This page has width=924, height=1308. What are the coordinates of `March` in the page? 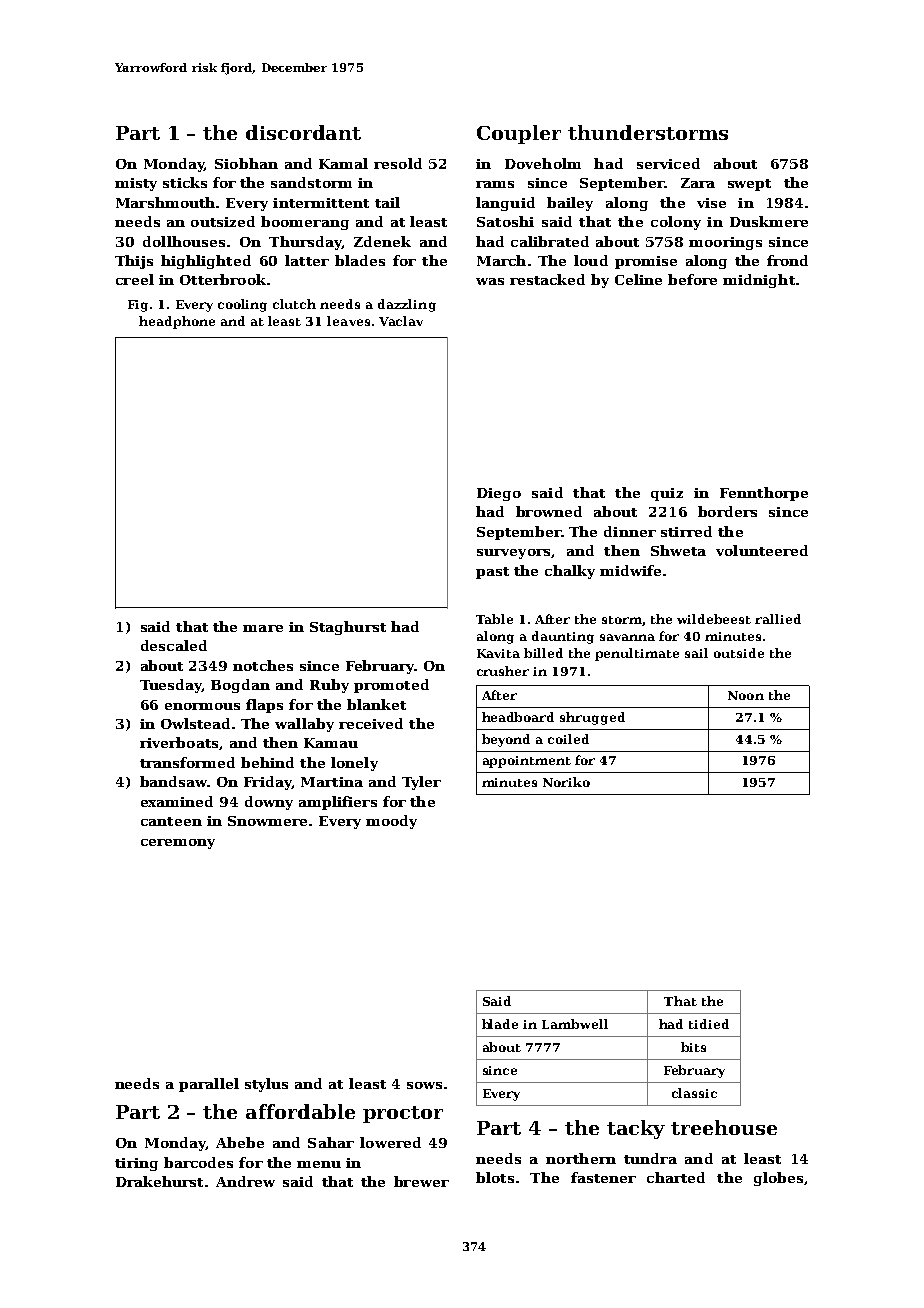 It's located at (501, 260).
